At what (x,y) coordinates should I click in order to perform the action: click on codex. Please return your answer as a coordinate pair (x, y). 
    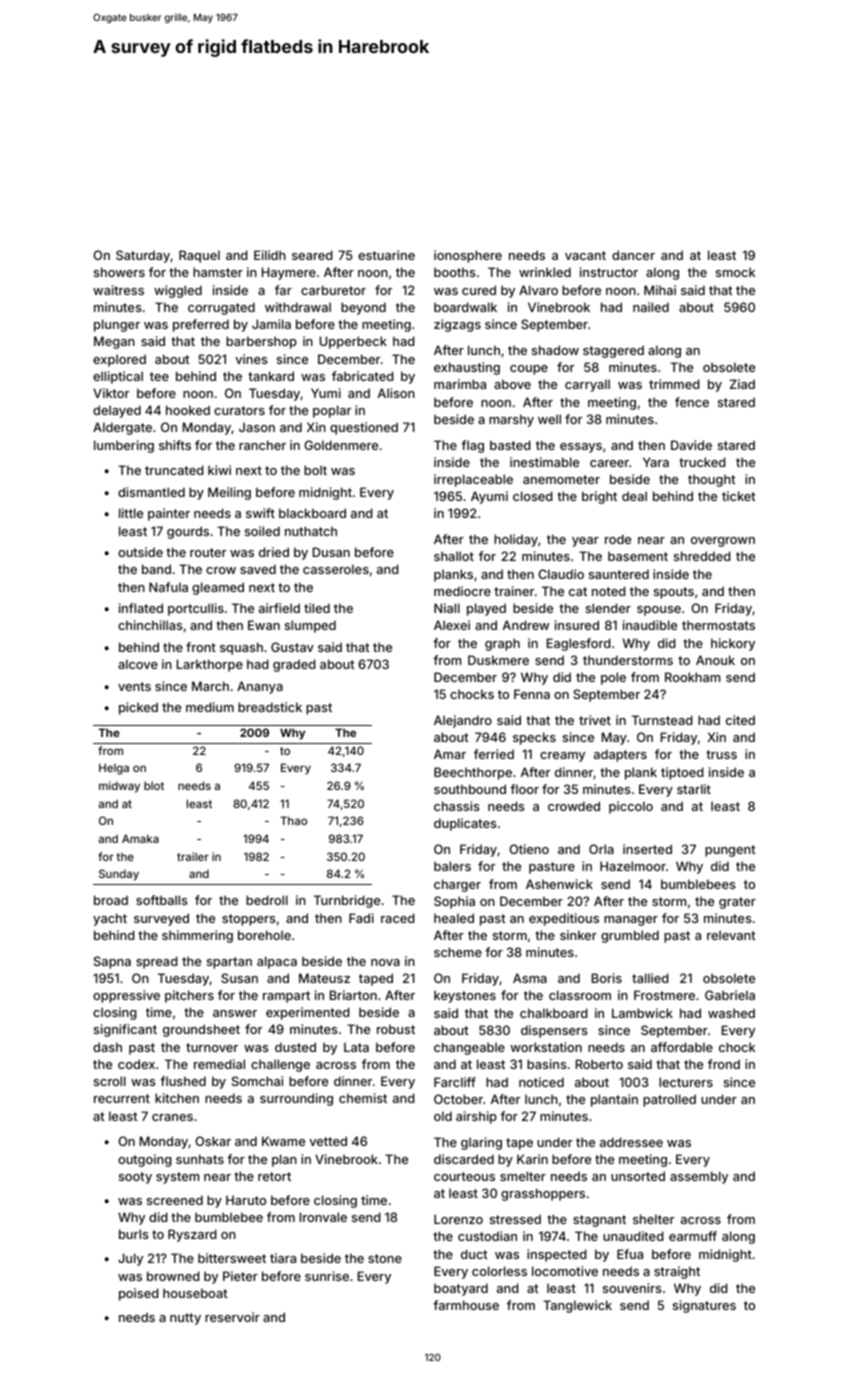
    Looking at the image, I should click on (136, 1064).
